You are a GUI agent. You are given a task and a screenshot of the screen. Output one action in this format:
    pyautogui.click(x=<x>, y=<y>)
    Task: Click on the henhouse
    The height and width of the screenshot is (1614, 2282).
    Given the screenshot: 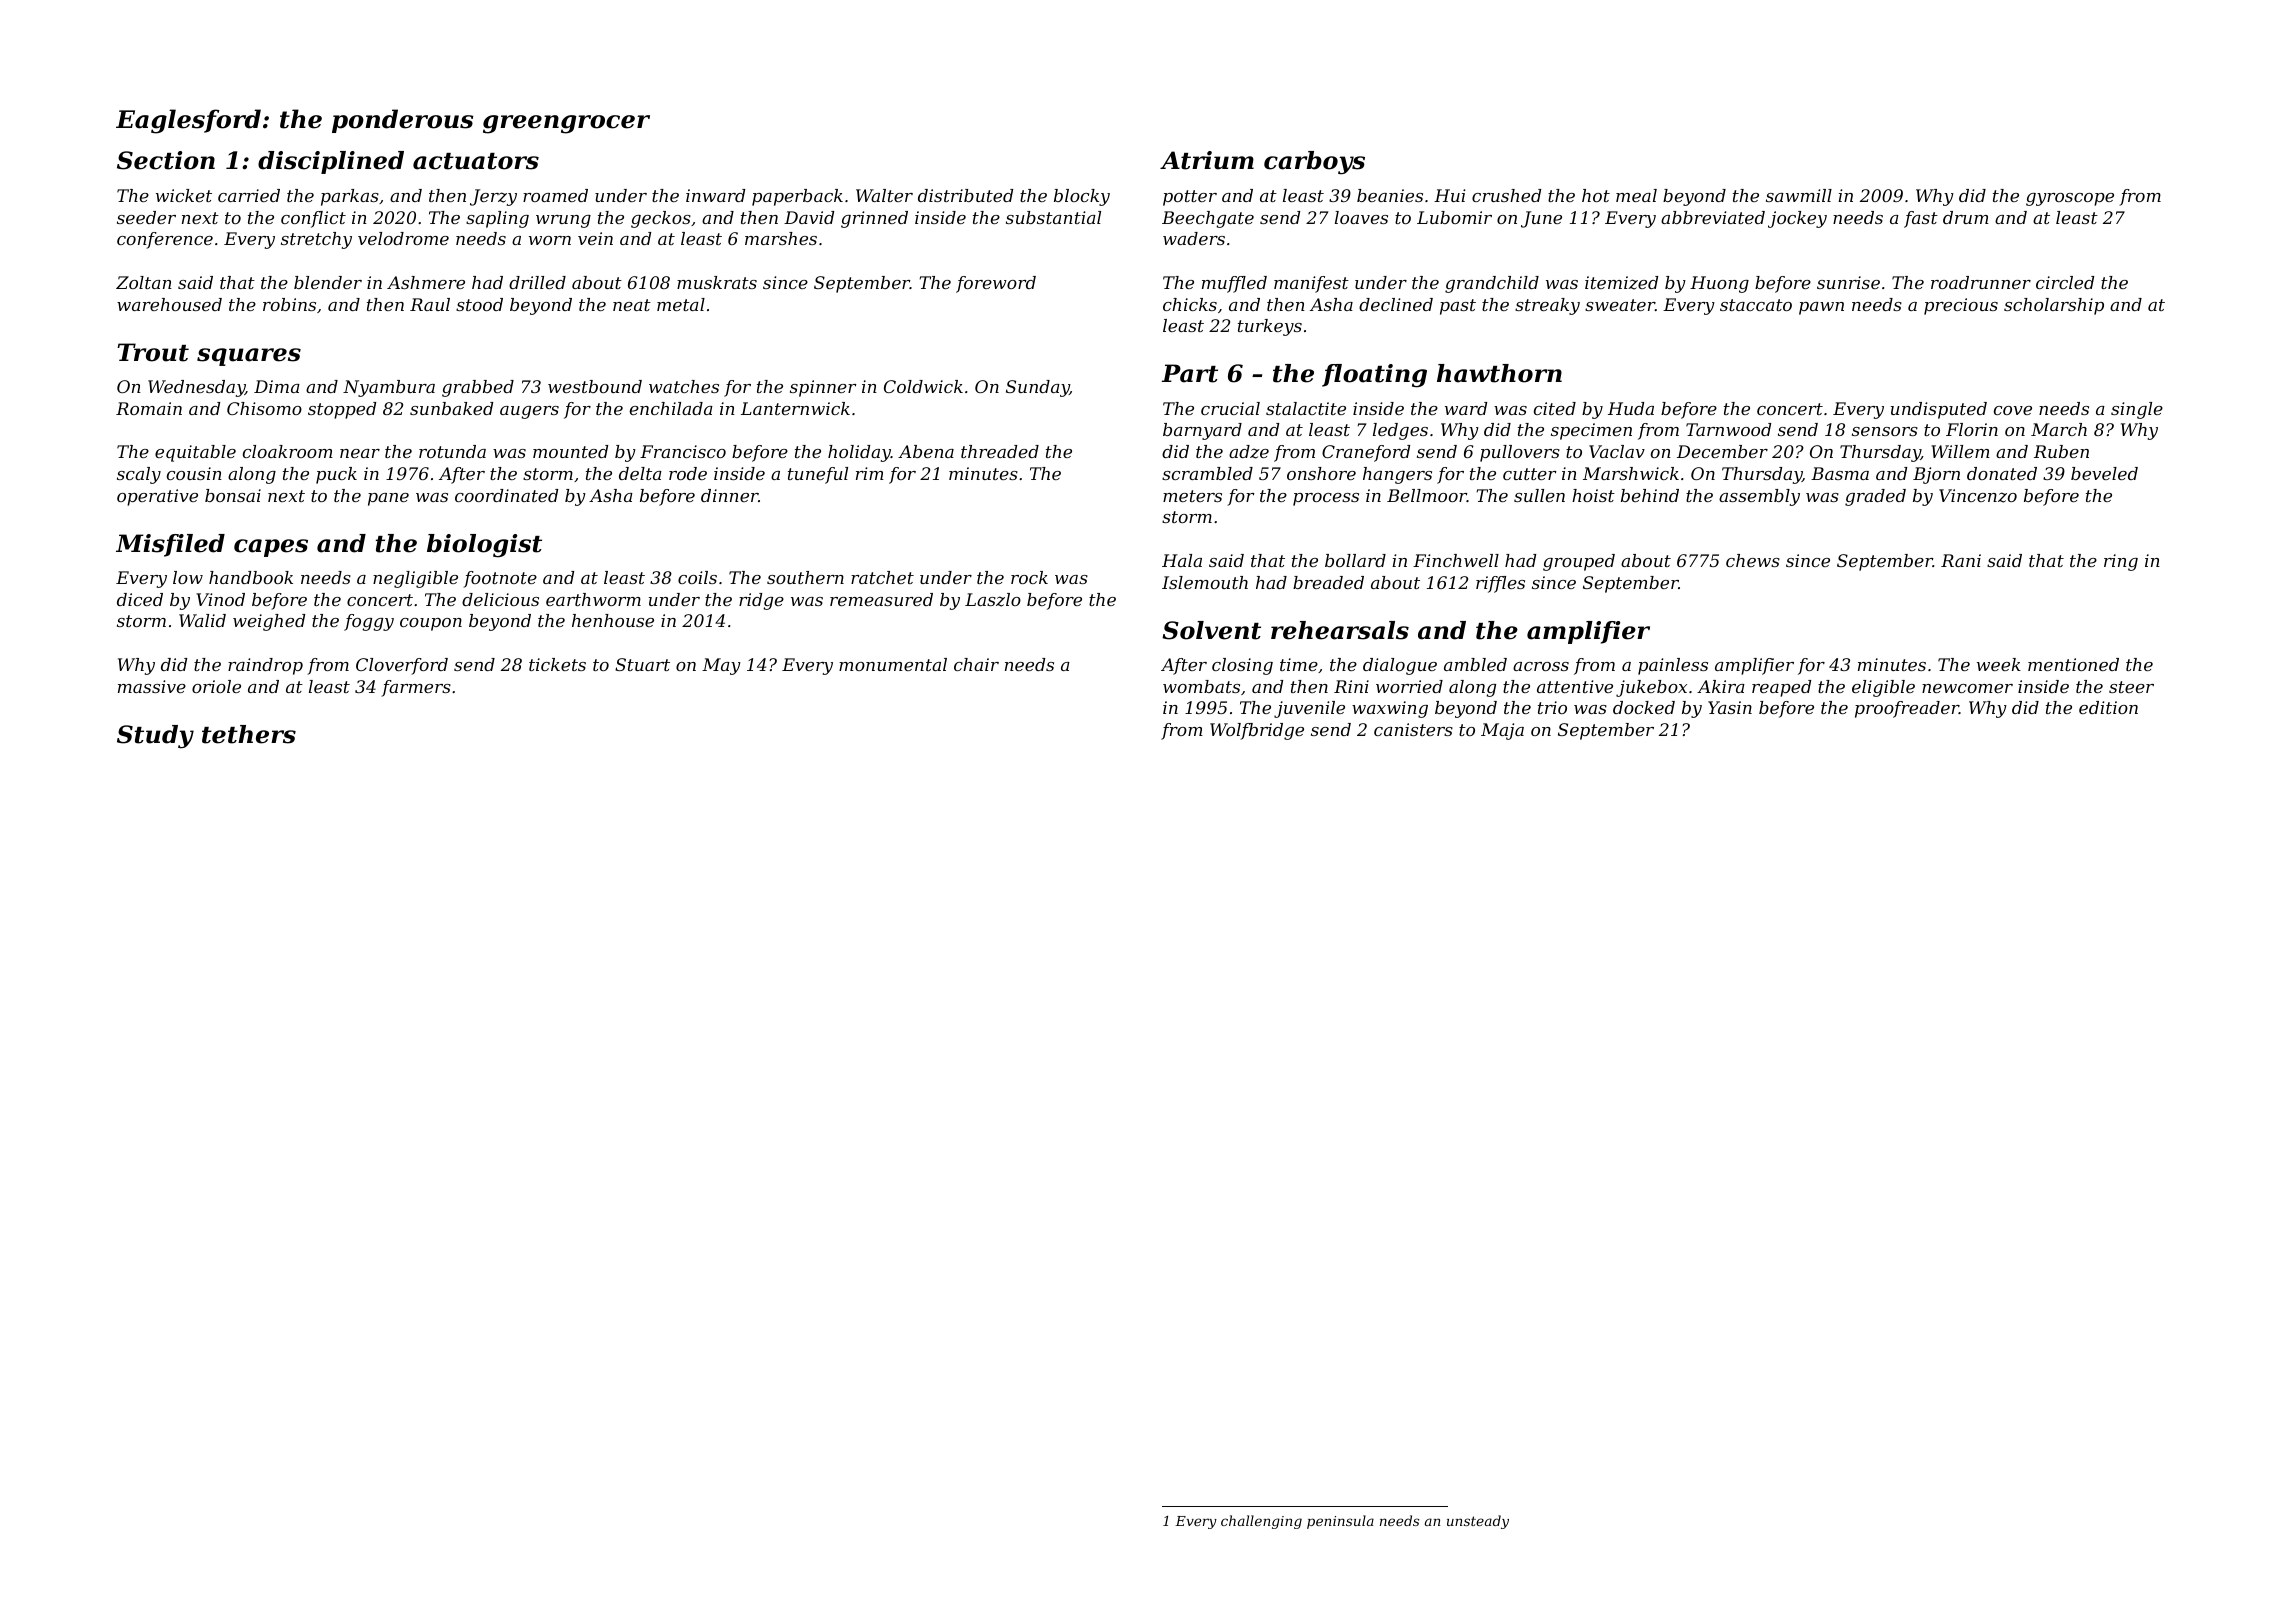 What is the action you would take?
    pyautogui.click(x=613, y=620)
